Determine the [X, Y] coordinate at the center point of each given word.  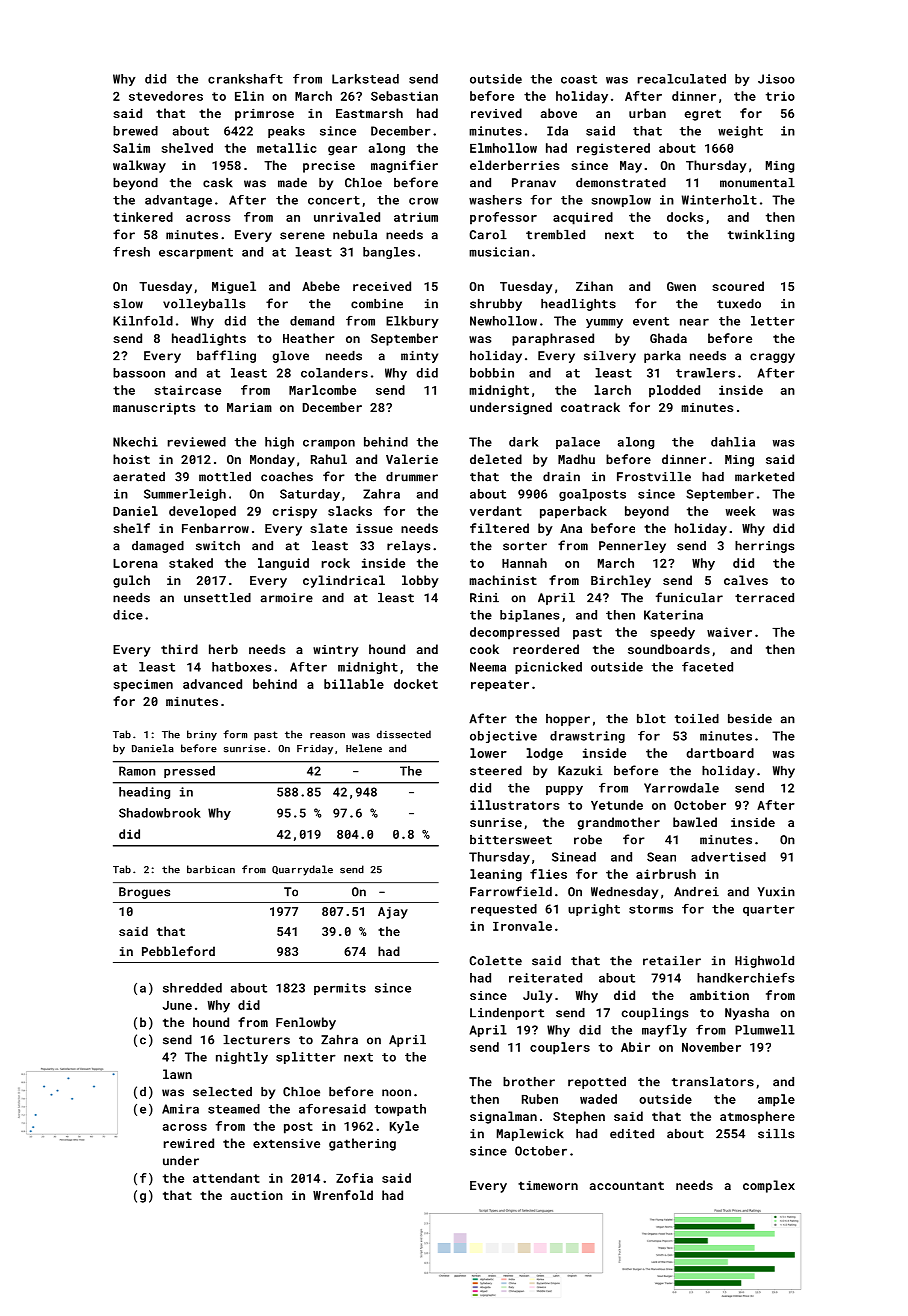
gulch [131, 581]
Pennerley [632, 547]
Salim [131, 148]
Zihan [594, 286]
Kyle [404, 1127]
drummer [412, 477]
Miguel [234, 287]
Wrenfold [343, 1195]
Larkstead [365, 79]
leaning [496, 875]
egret [702, 115]
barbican [211, 869]
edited [632, 1134]
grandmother [618, 823]
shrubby [496, 305]
